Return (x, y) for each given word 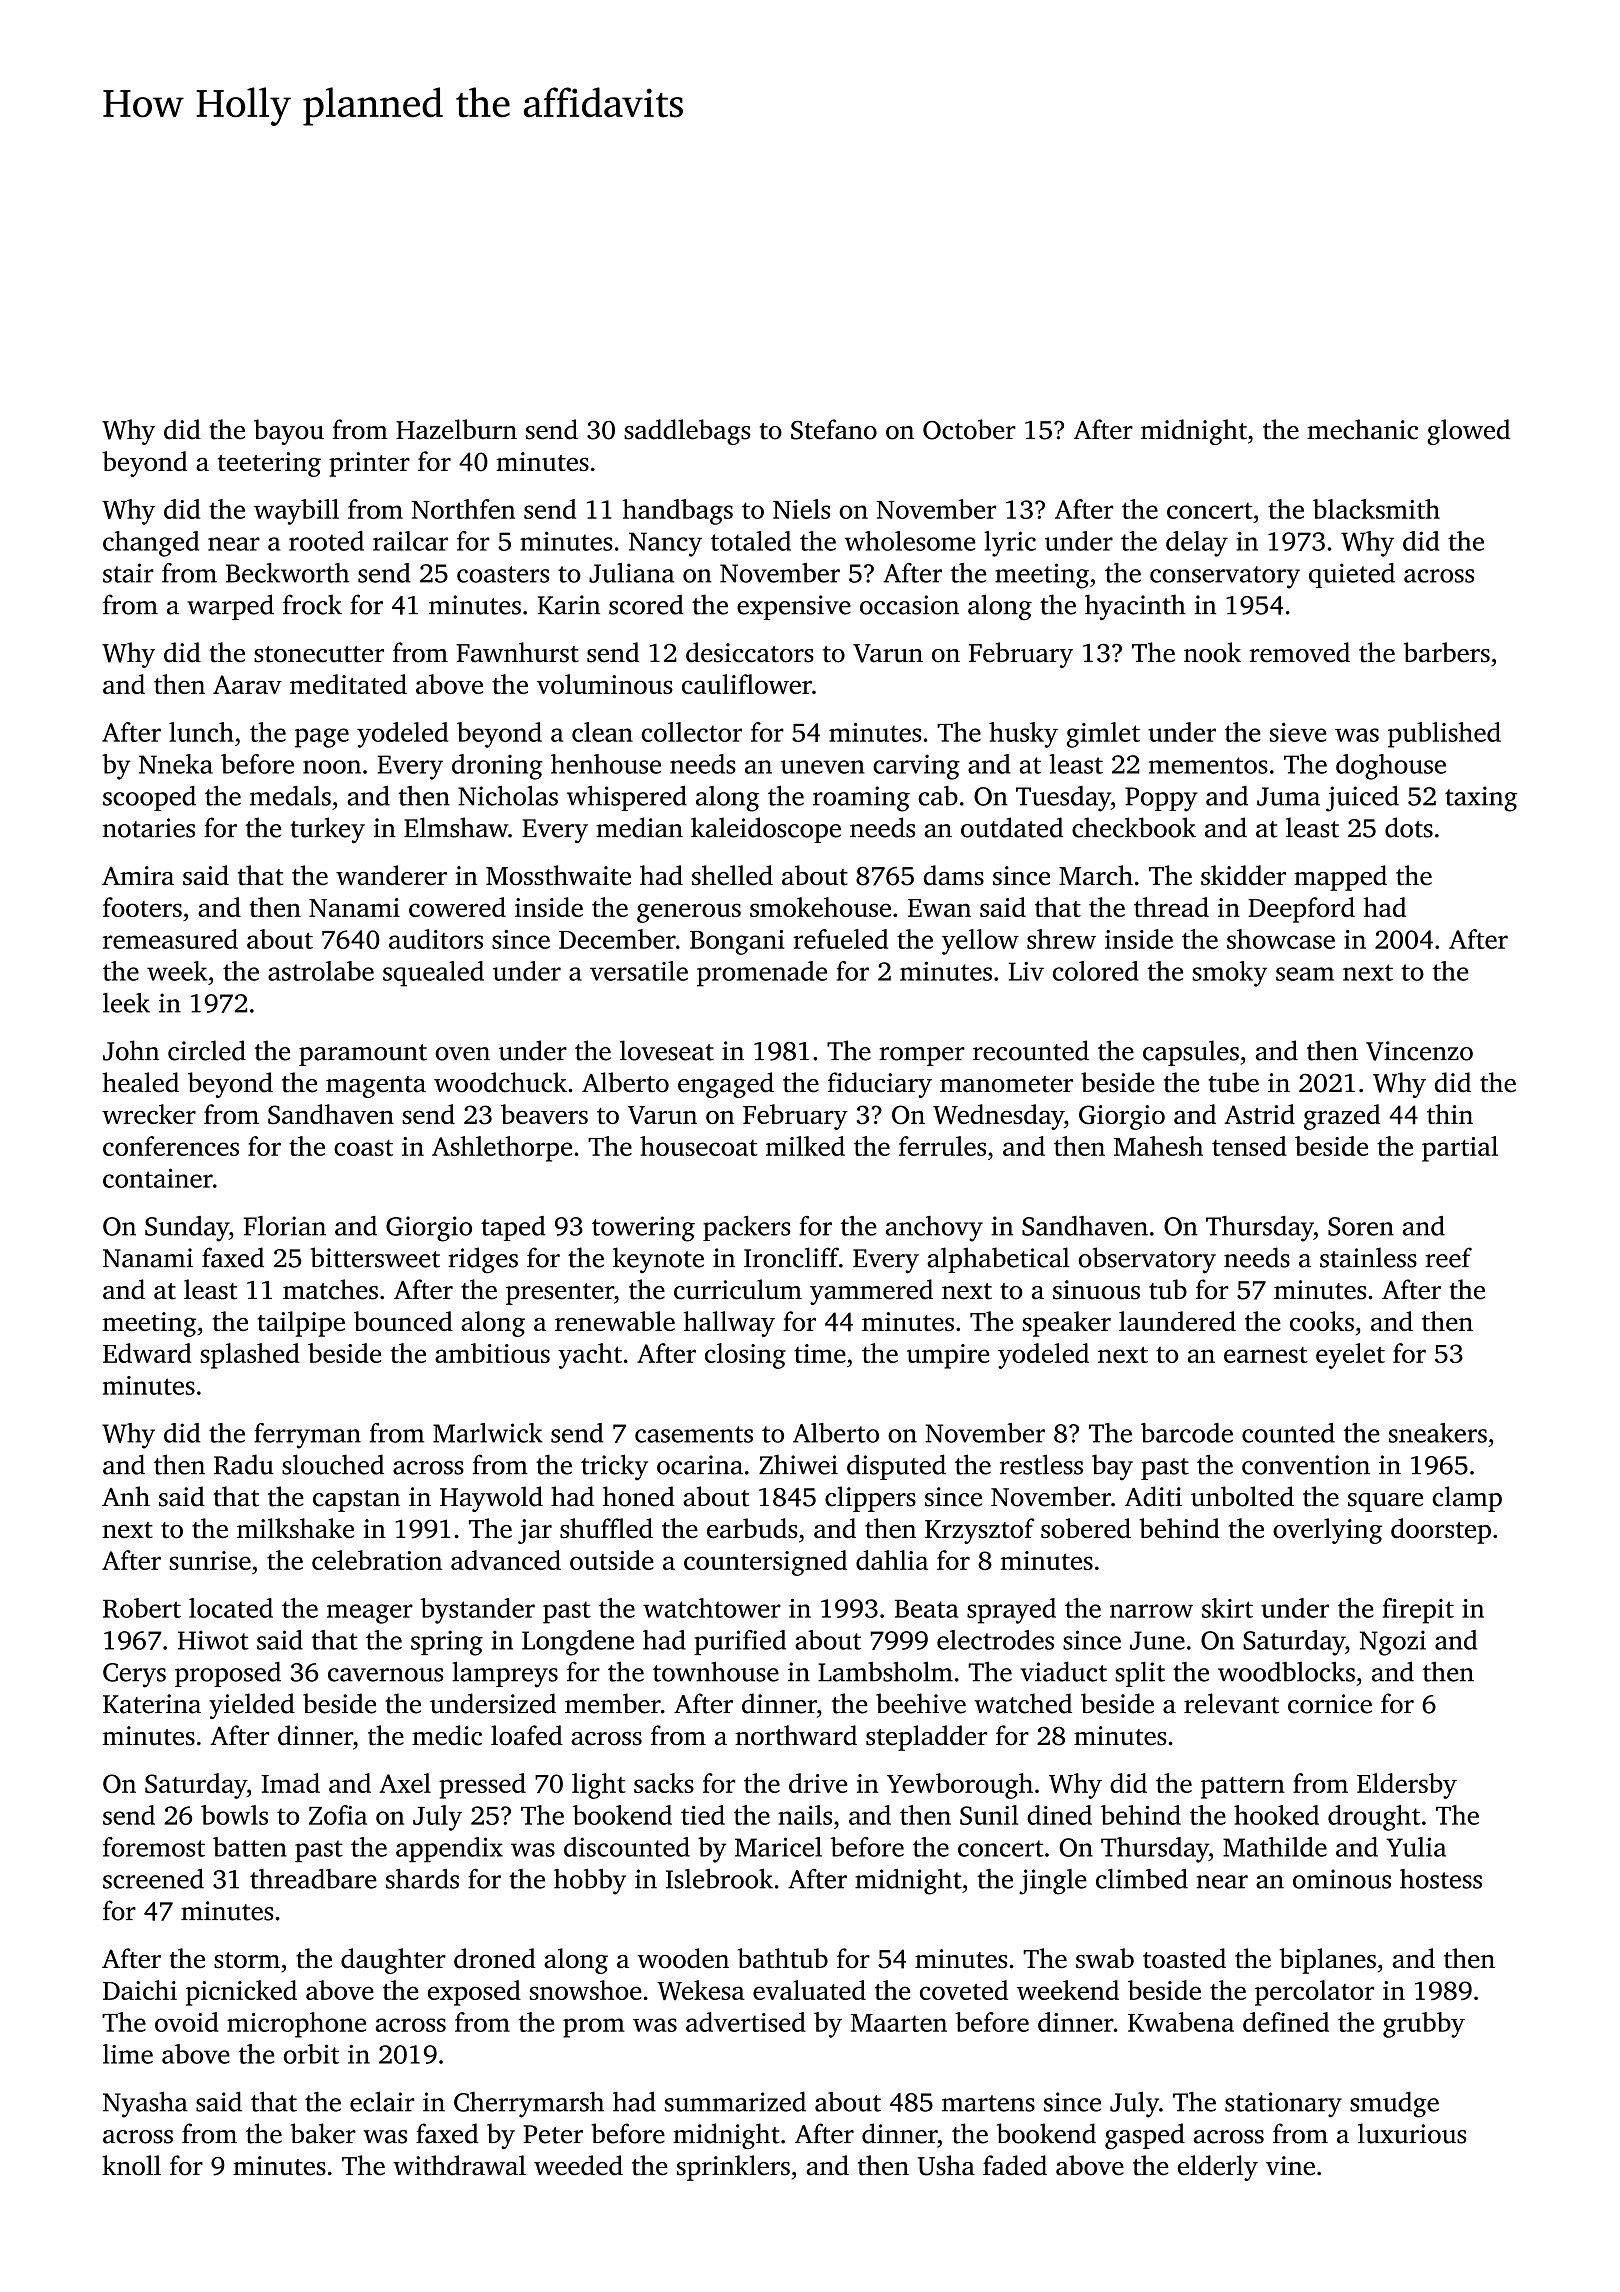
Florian (285, 1226)
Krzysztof (979, 1531)
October (969, 429)
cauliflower (747, 684)
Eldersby (1407, 1786)
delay (1197, 544)
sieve (1298, 732)
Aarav (247, 684)
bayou (289, 432)
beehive (921, 1703)
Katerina (152, 1704)
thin (1450, 1114)
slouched (333, 1464)
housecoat (699, 1146)
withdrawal (459, 2165)
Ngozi (1393, 1643)
